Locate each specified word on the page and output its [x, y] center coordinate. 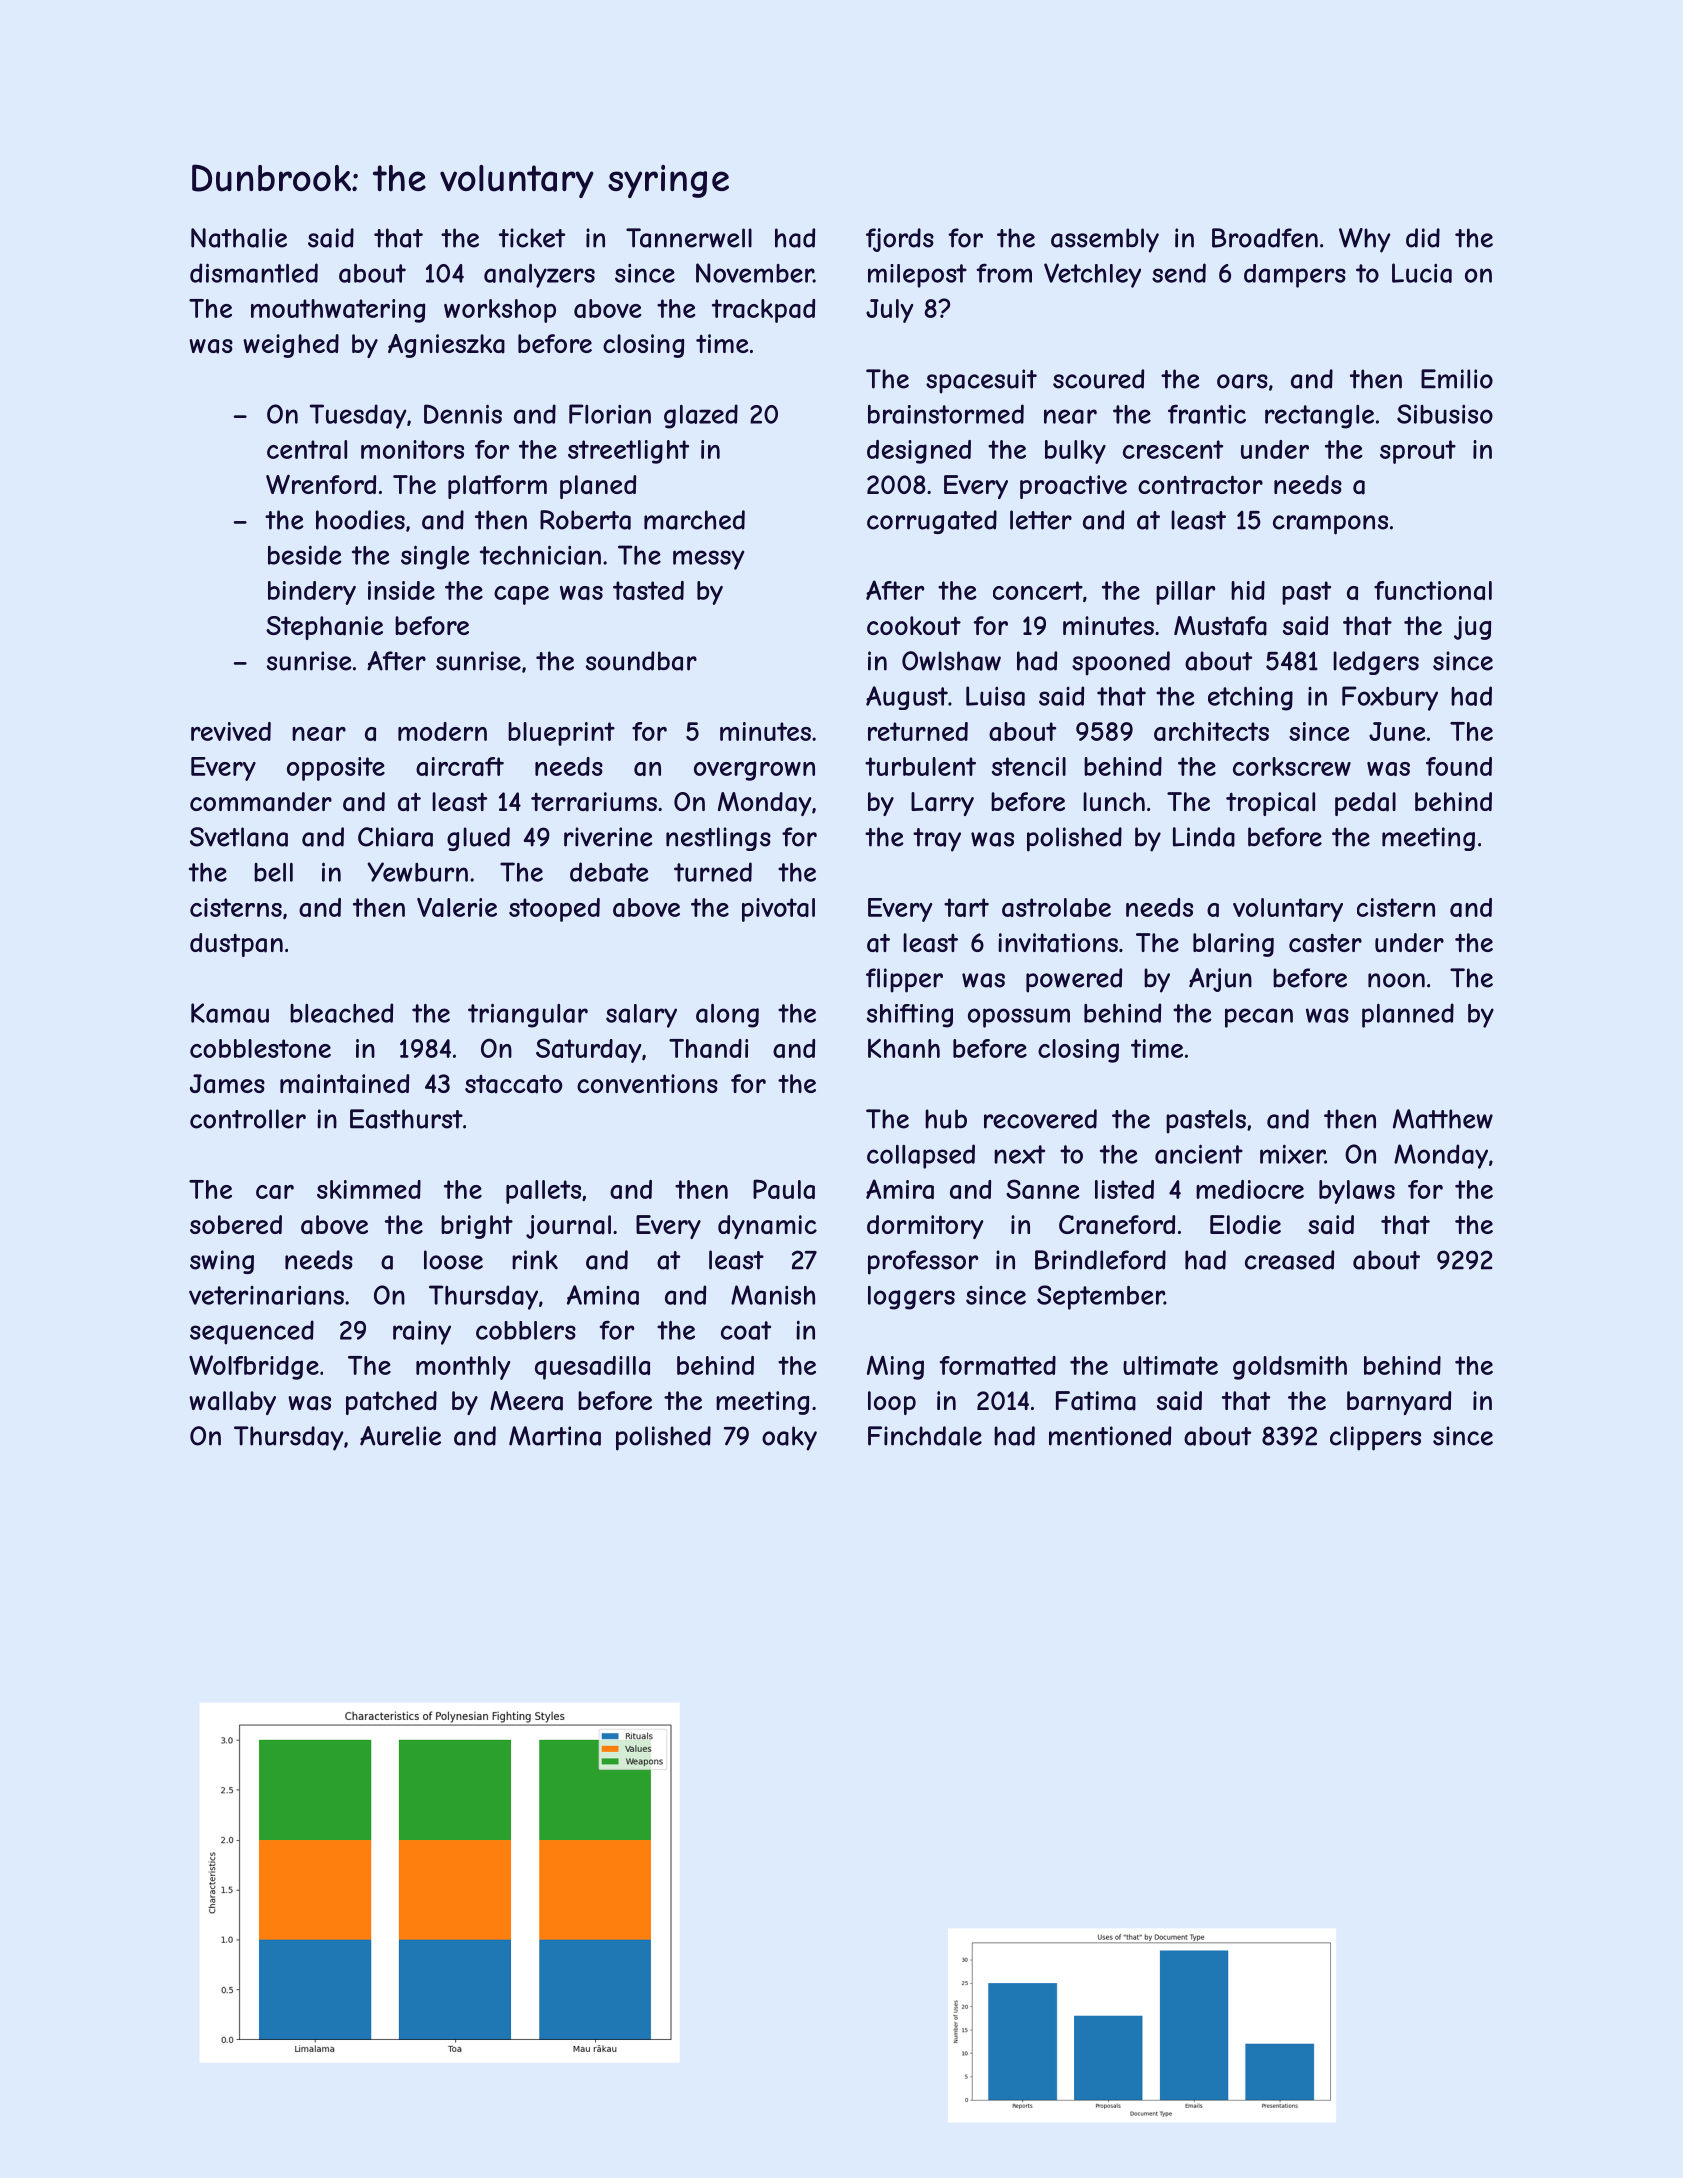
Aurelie [400, 1436]
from [1004, 273]
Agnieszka [446, 346]
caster [1325, 943]
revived [231, 731]
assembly [1105, 240]
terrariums [594, 802]
